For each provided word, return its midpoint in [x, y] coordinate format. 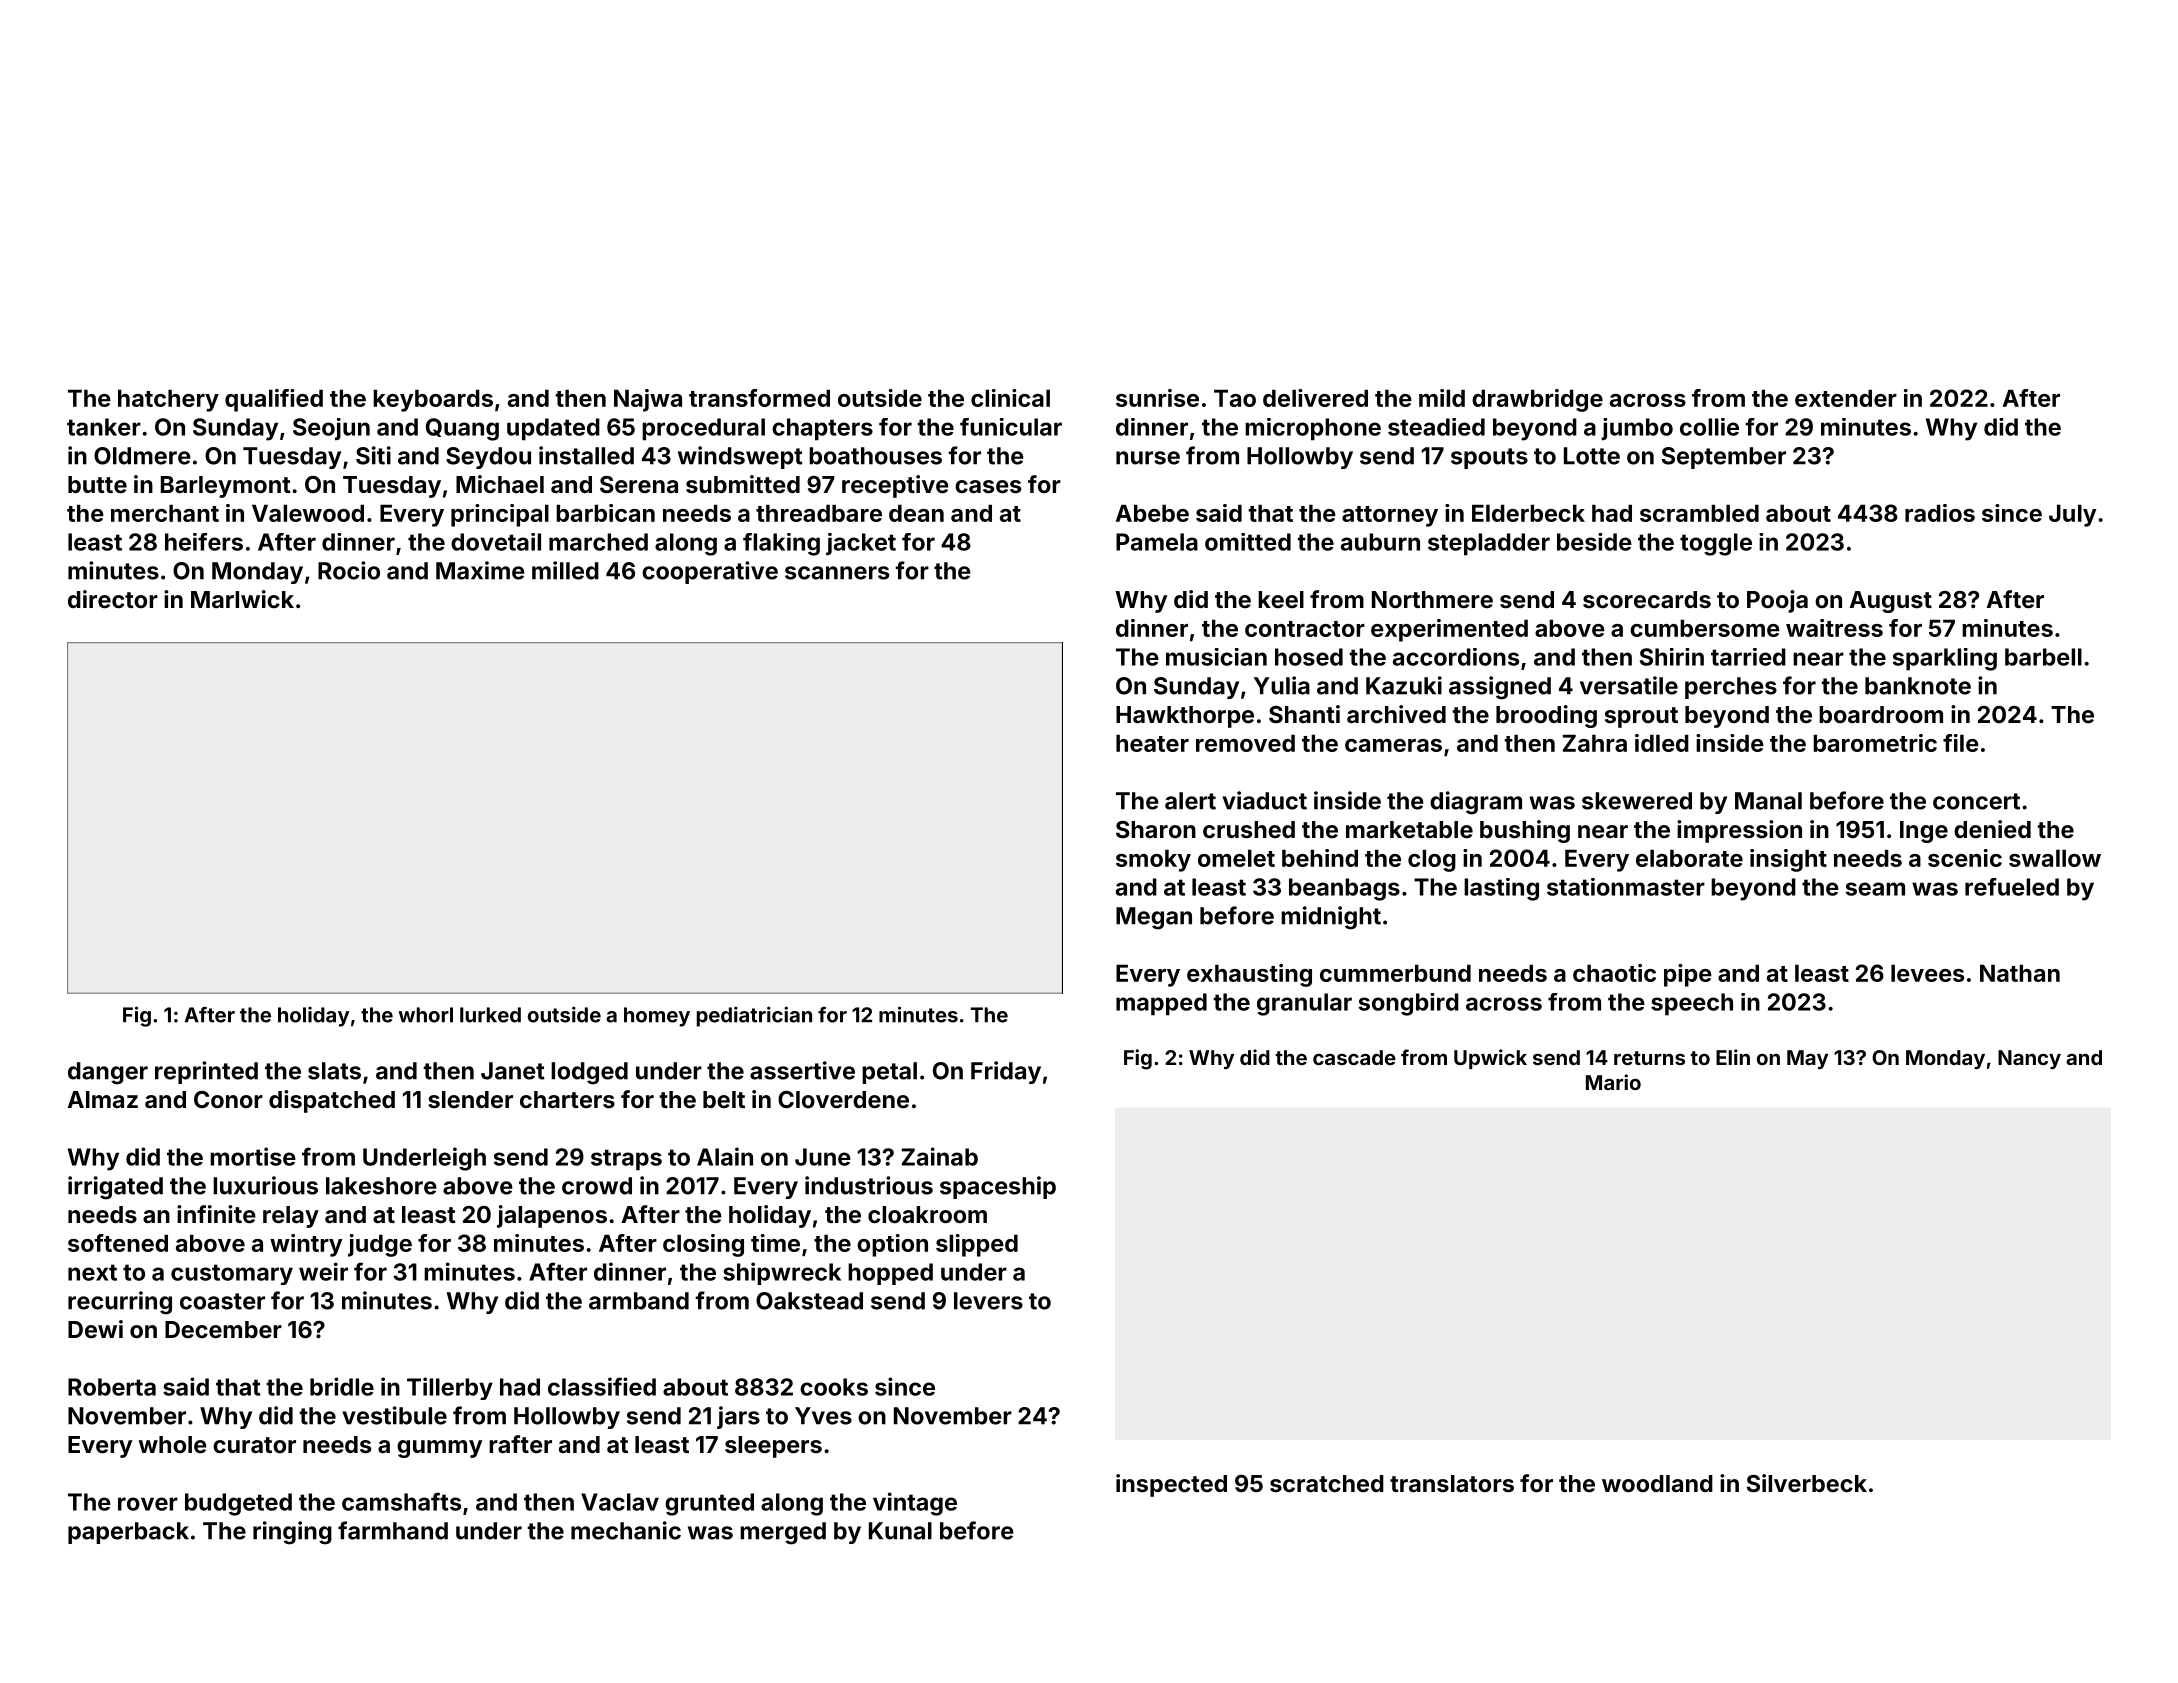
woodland [1657, 1483]
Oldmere [142, 456]
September [1724, 458]
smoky [1153, 860]
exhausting [1249, 975]
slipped [977, 1245]
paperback [128, 1533]
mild [1442, 398]
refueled [2012, 887]
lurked [490, 1015]
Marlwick [242, 599]
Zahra [1595, 743]
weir [323, 1271]
